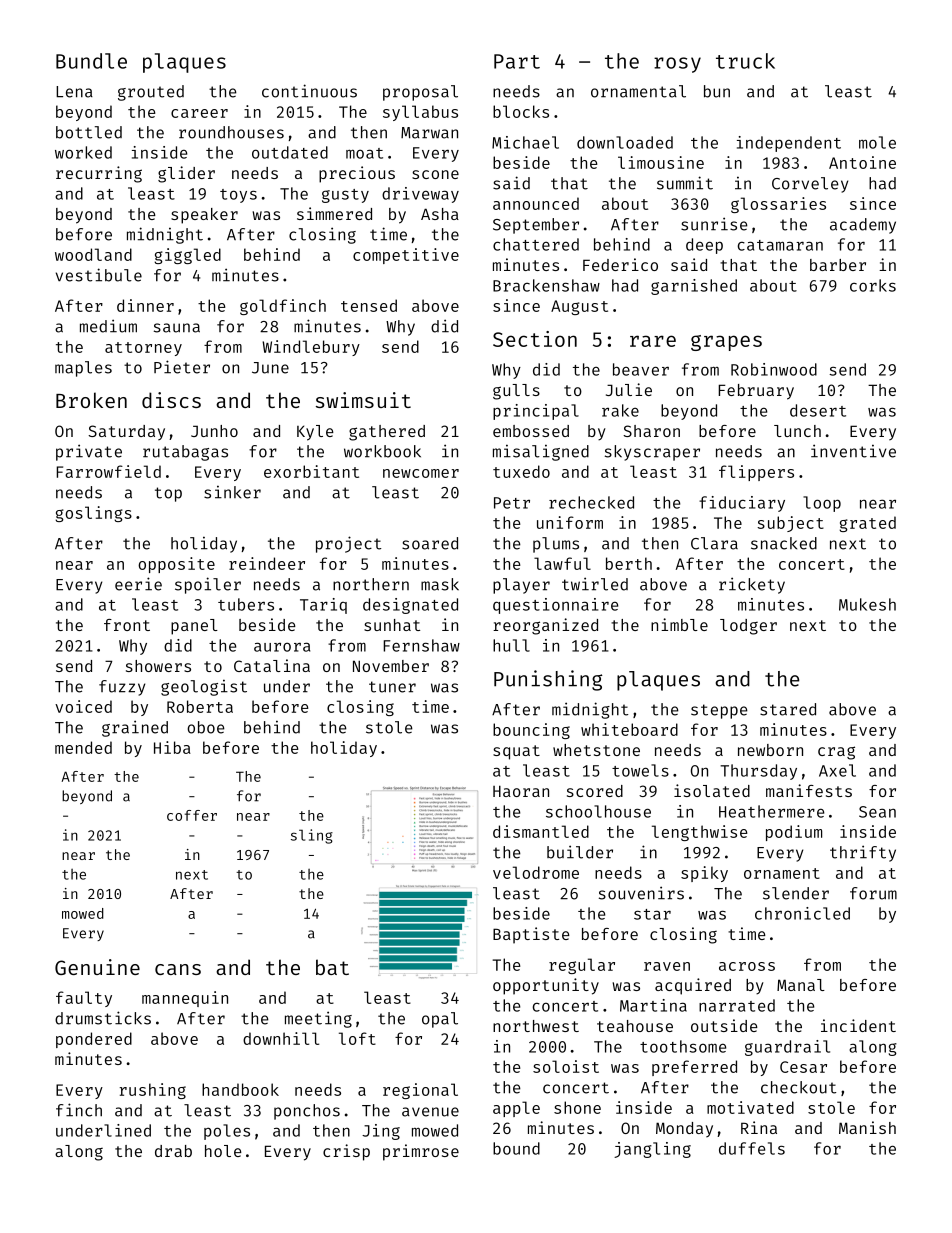 The height and width of the screenshot is (1233, 952). What do you see at coordinates (421, 645) in the screenshot?
I see `Fernshaw` at bounding box center [421, 645].
